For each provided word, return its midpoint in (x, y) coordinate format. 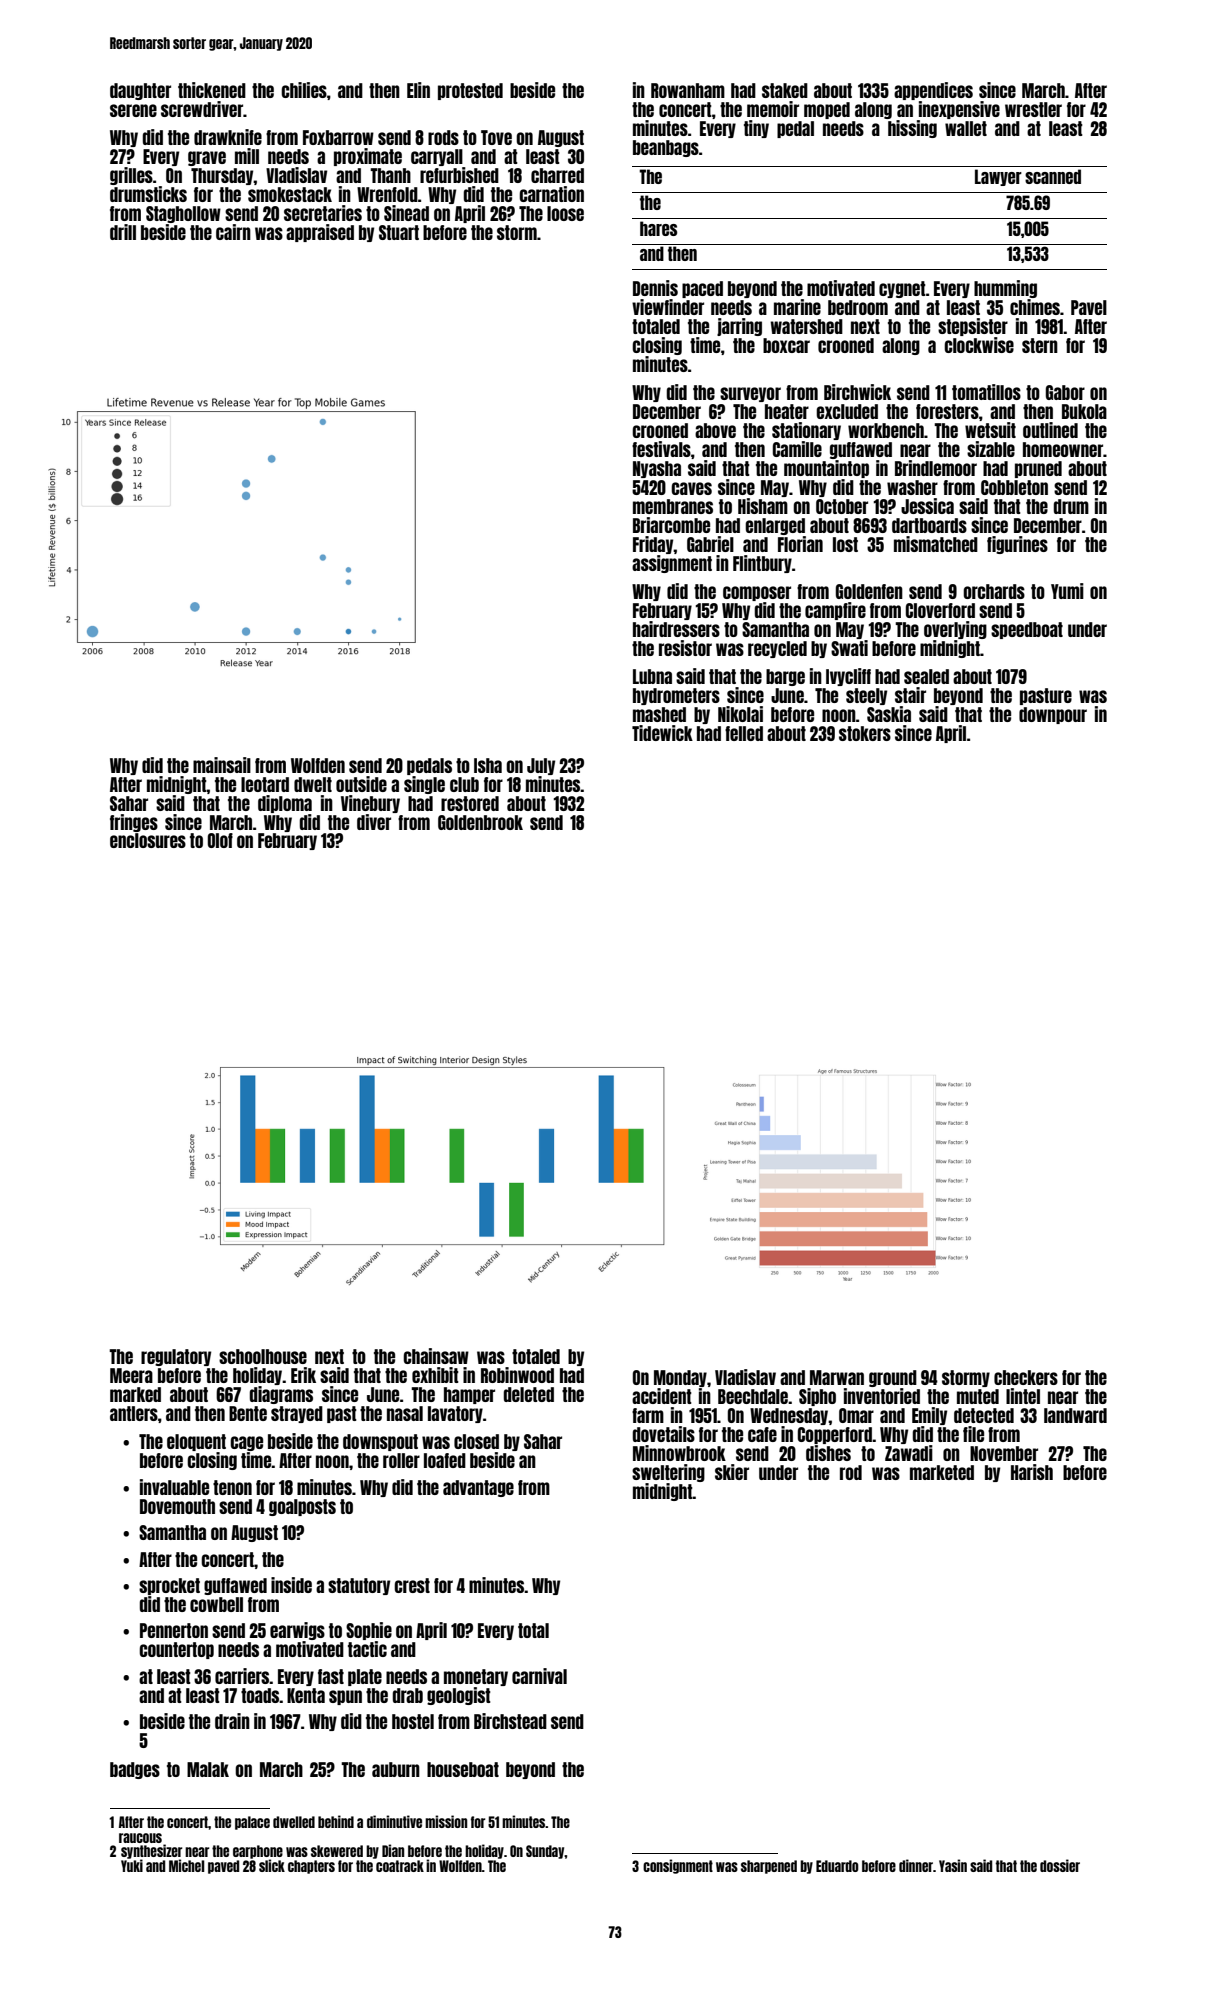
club (464, 784)
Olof (220, 840)
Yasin (953, 1865)
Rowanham (688, 90)
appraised (320, 233)
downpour (1053, 715)
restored (470, 803)
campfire (835, 611)
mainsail (222, 765)
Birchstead (510, 1721)
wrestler (1033, 109)
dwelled (294, 1822)
